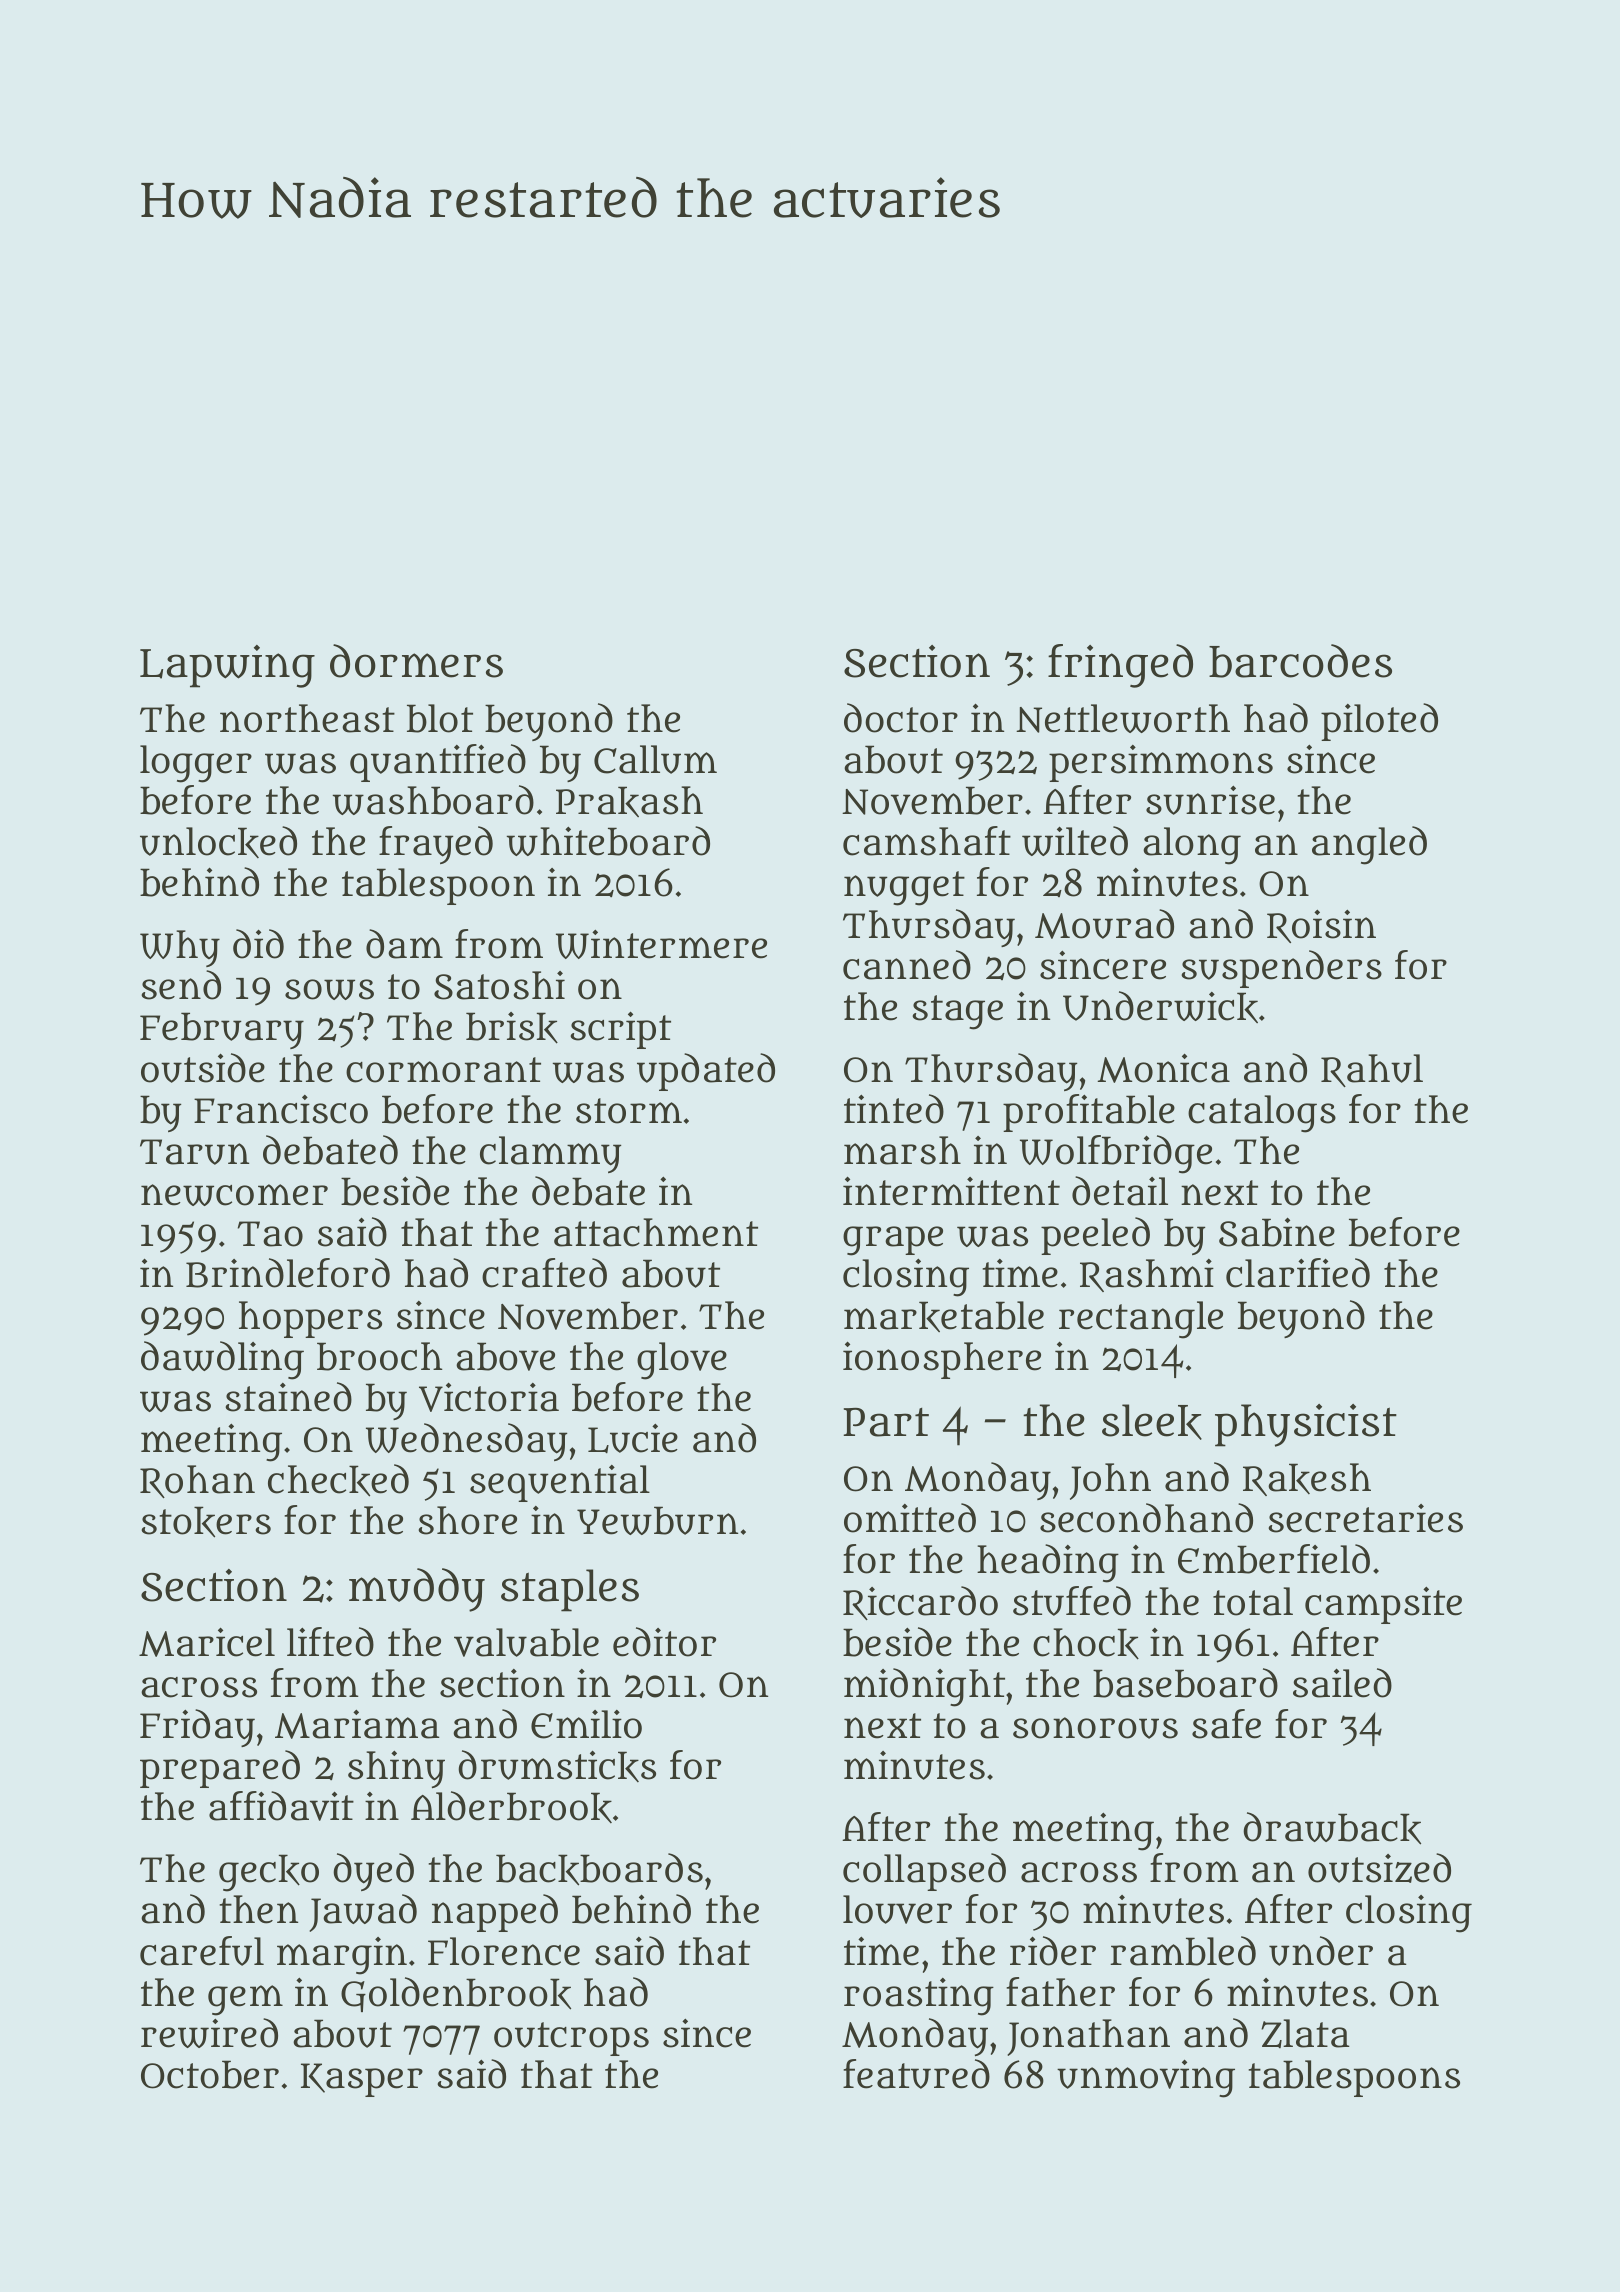 This screenshot has width=1620, height=2292. I want to click on logger, so click(196, 764).
